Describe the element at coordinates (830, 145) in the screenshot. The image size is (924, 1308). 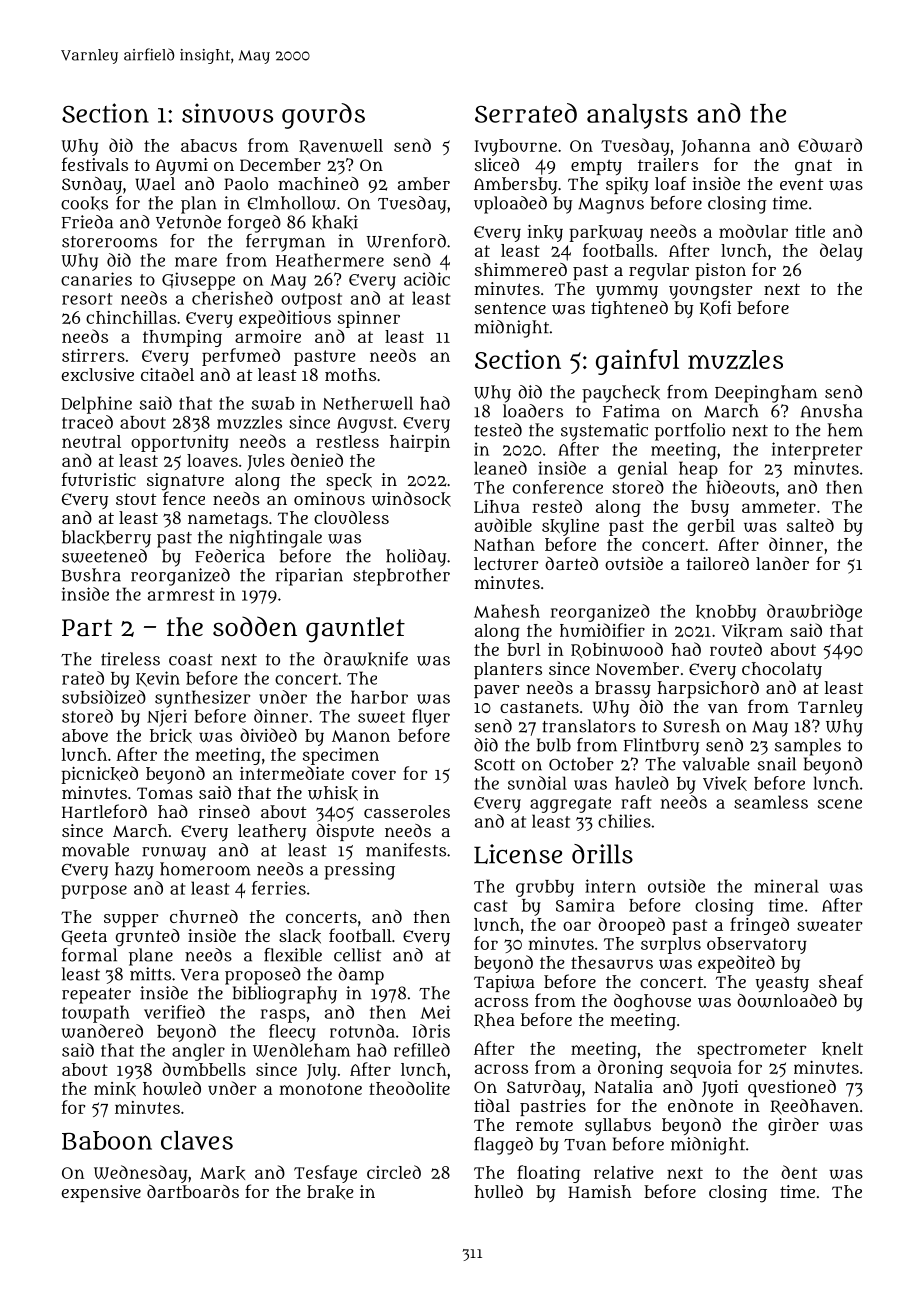
I see `Edward` at that location.
